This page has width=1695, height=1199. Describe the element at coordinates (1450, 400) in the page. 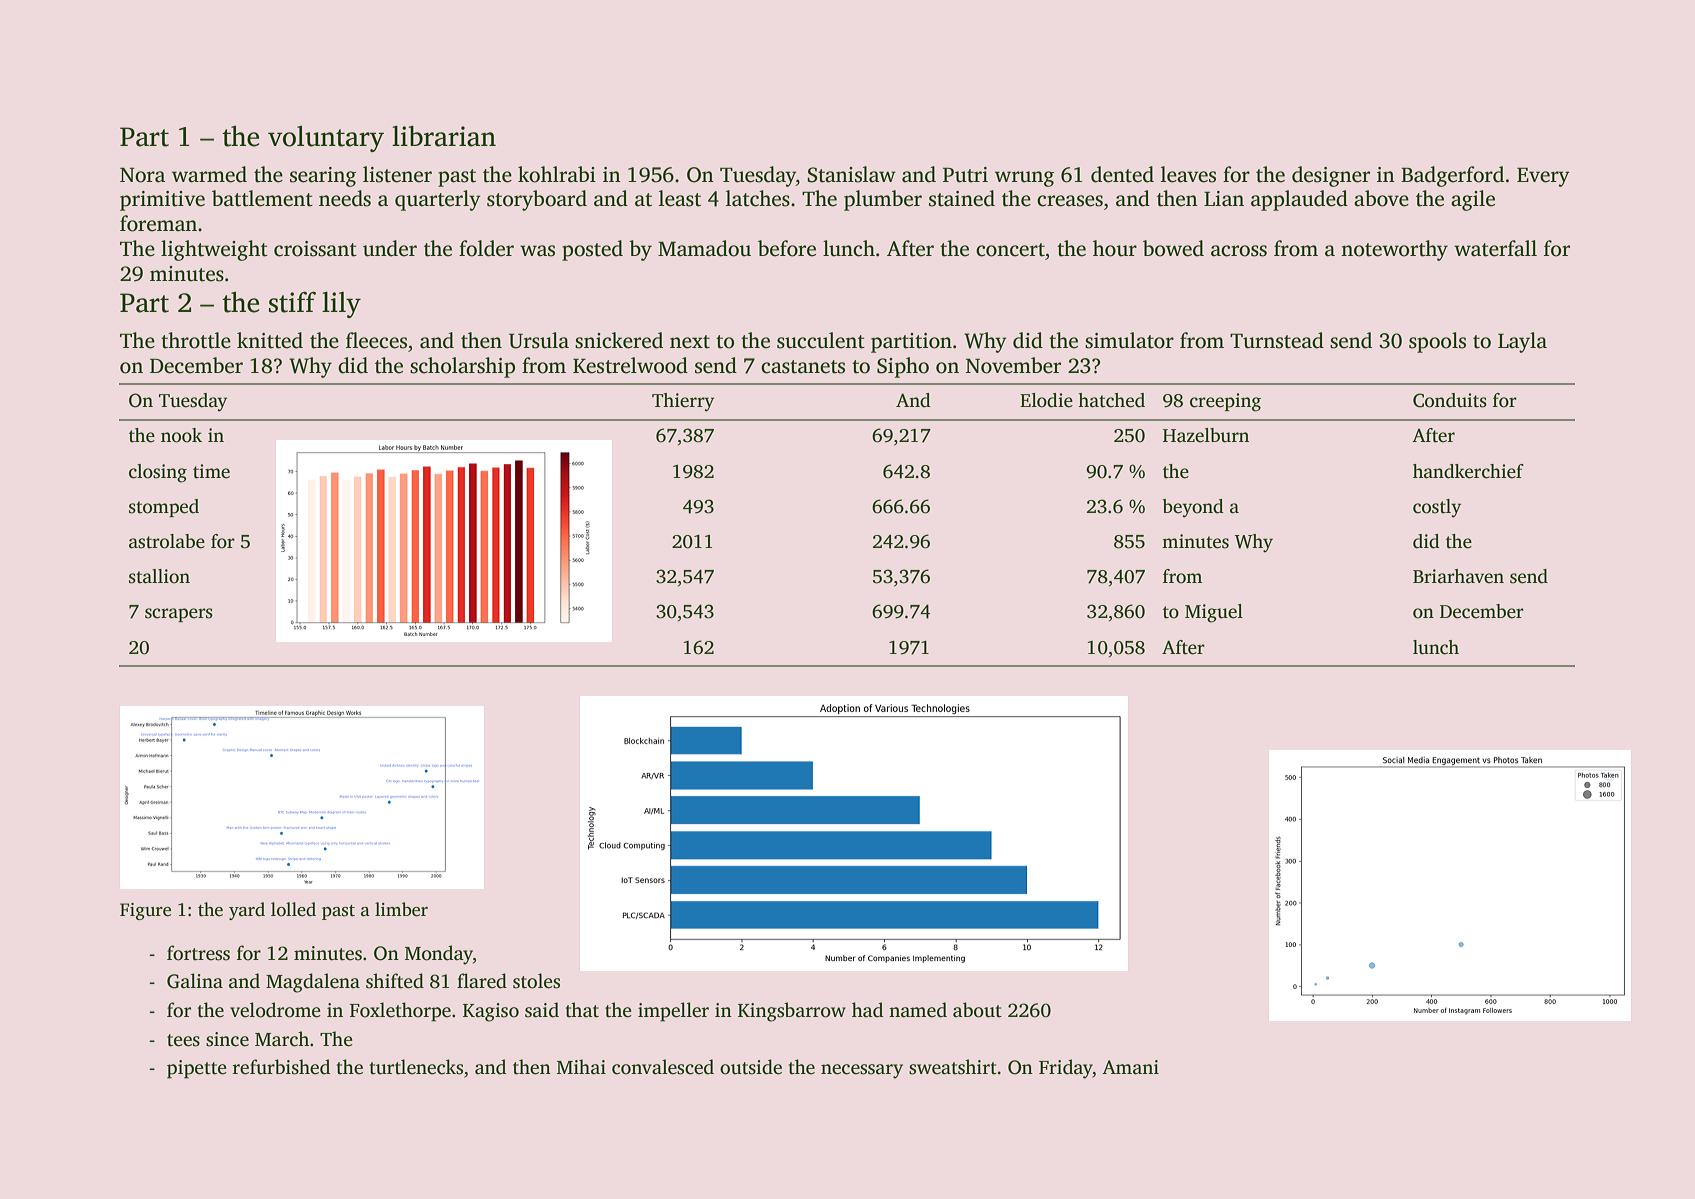

I see `Conduits` at that location.
